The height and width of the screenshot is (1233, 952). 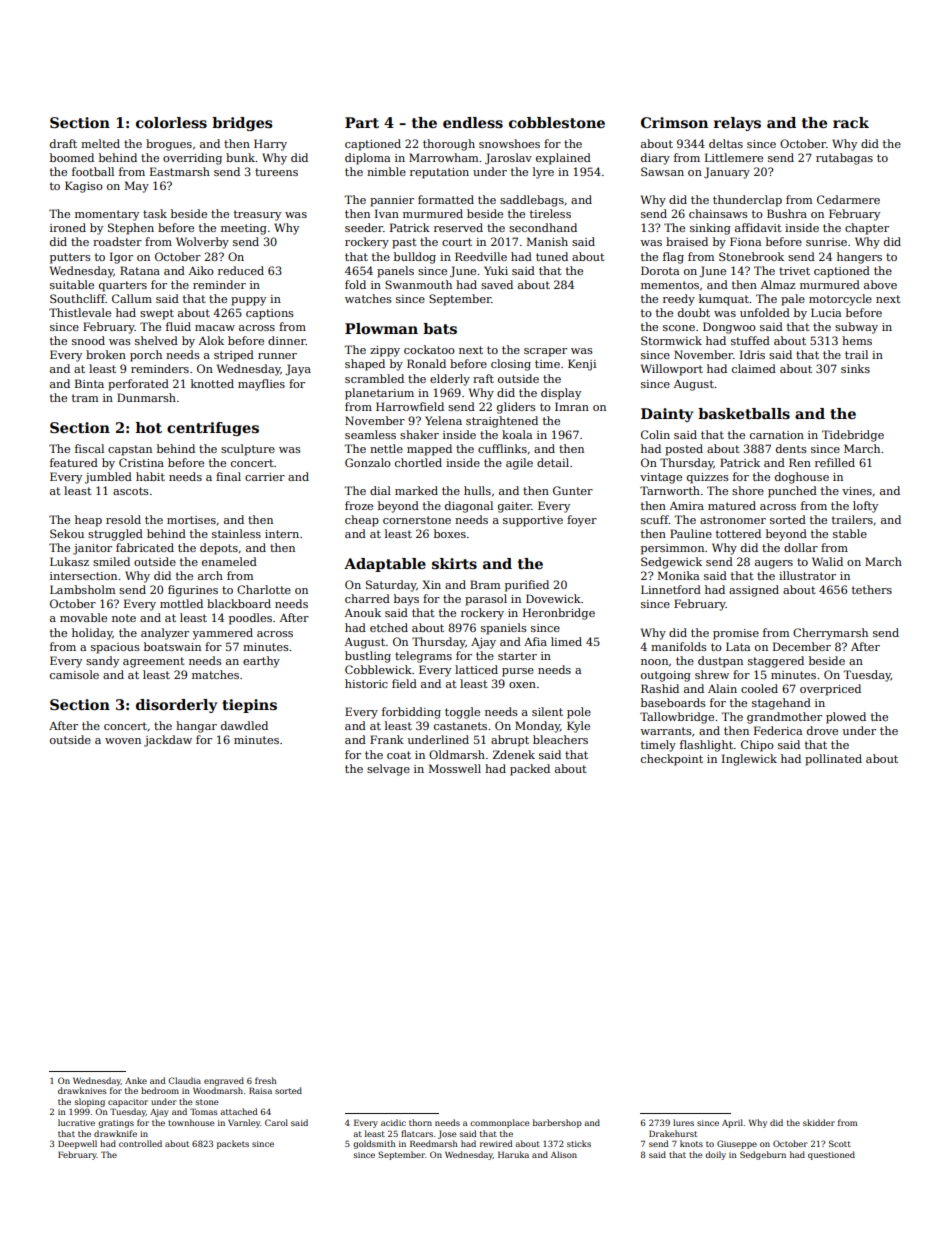 I want to click on engraved, so click(x=224, y=1081).
